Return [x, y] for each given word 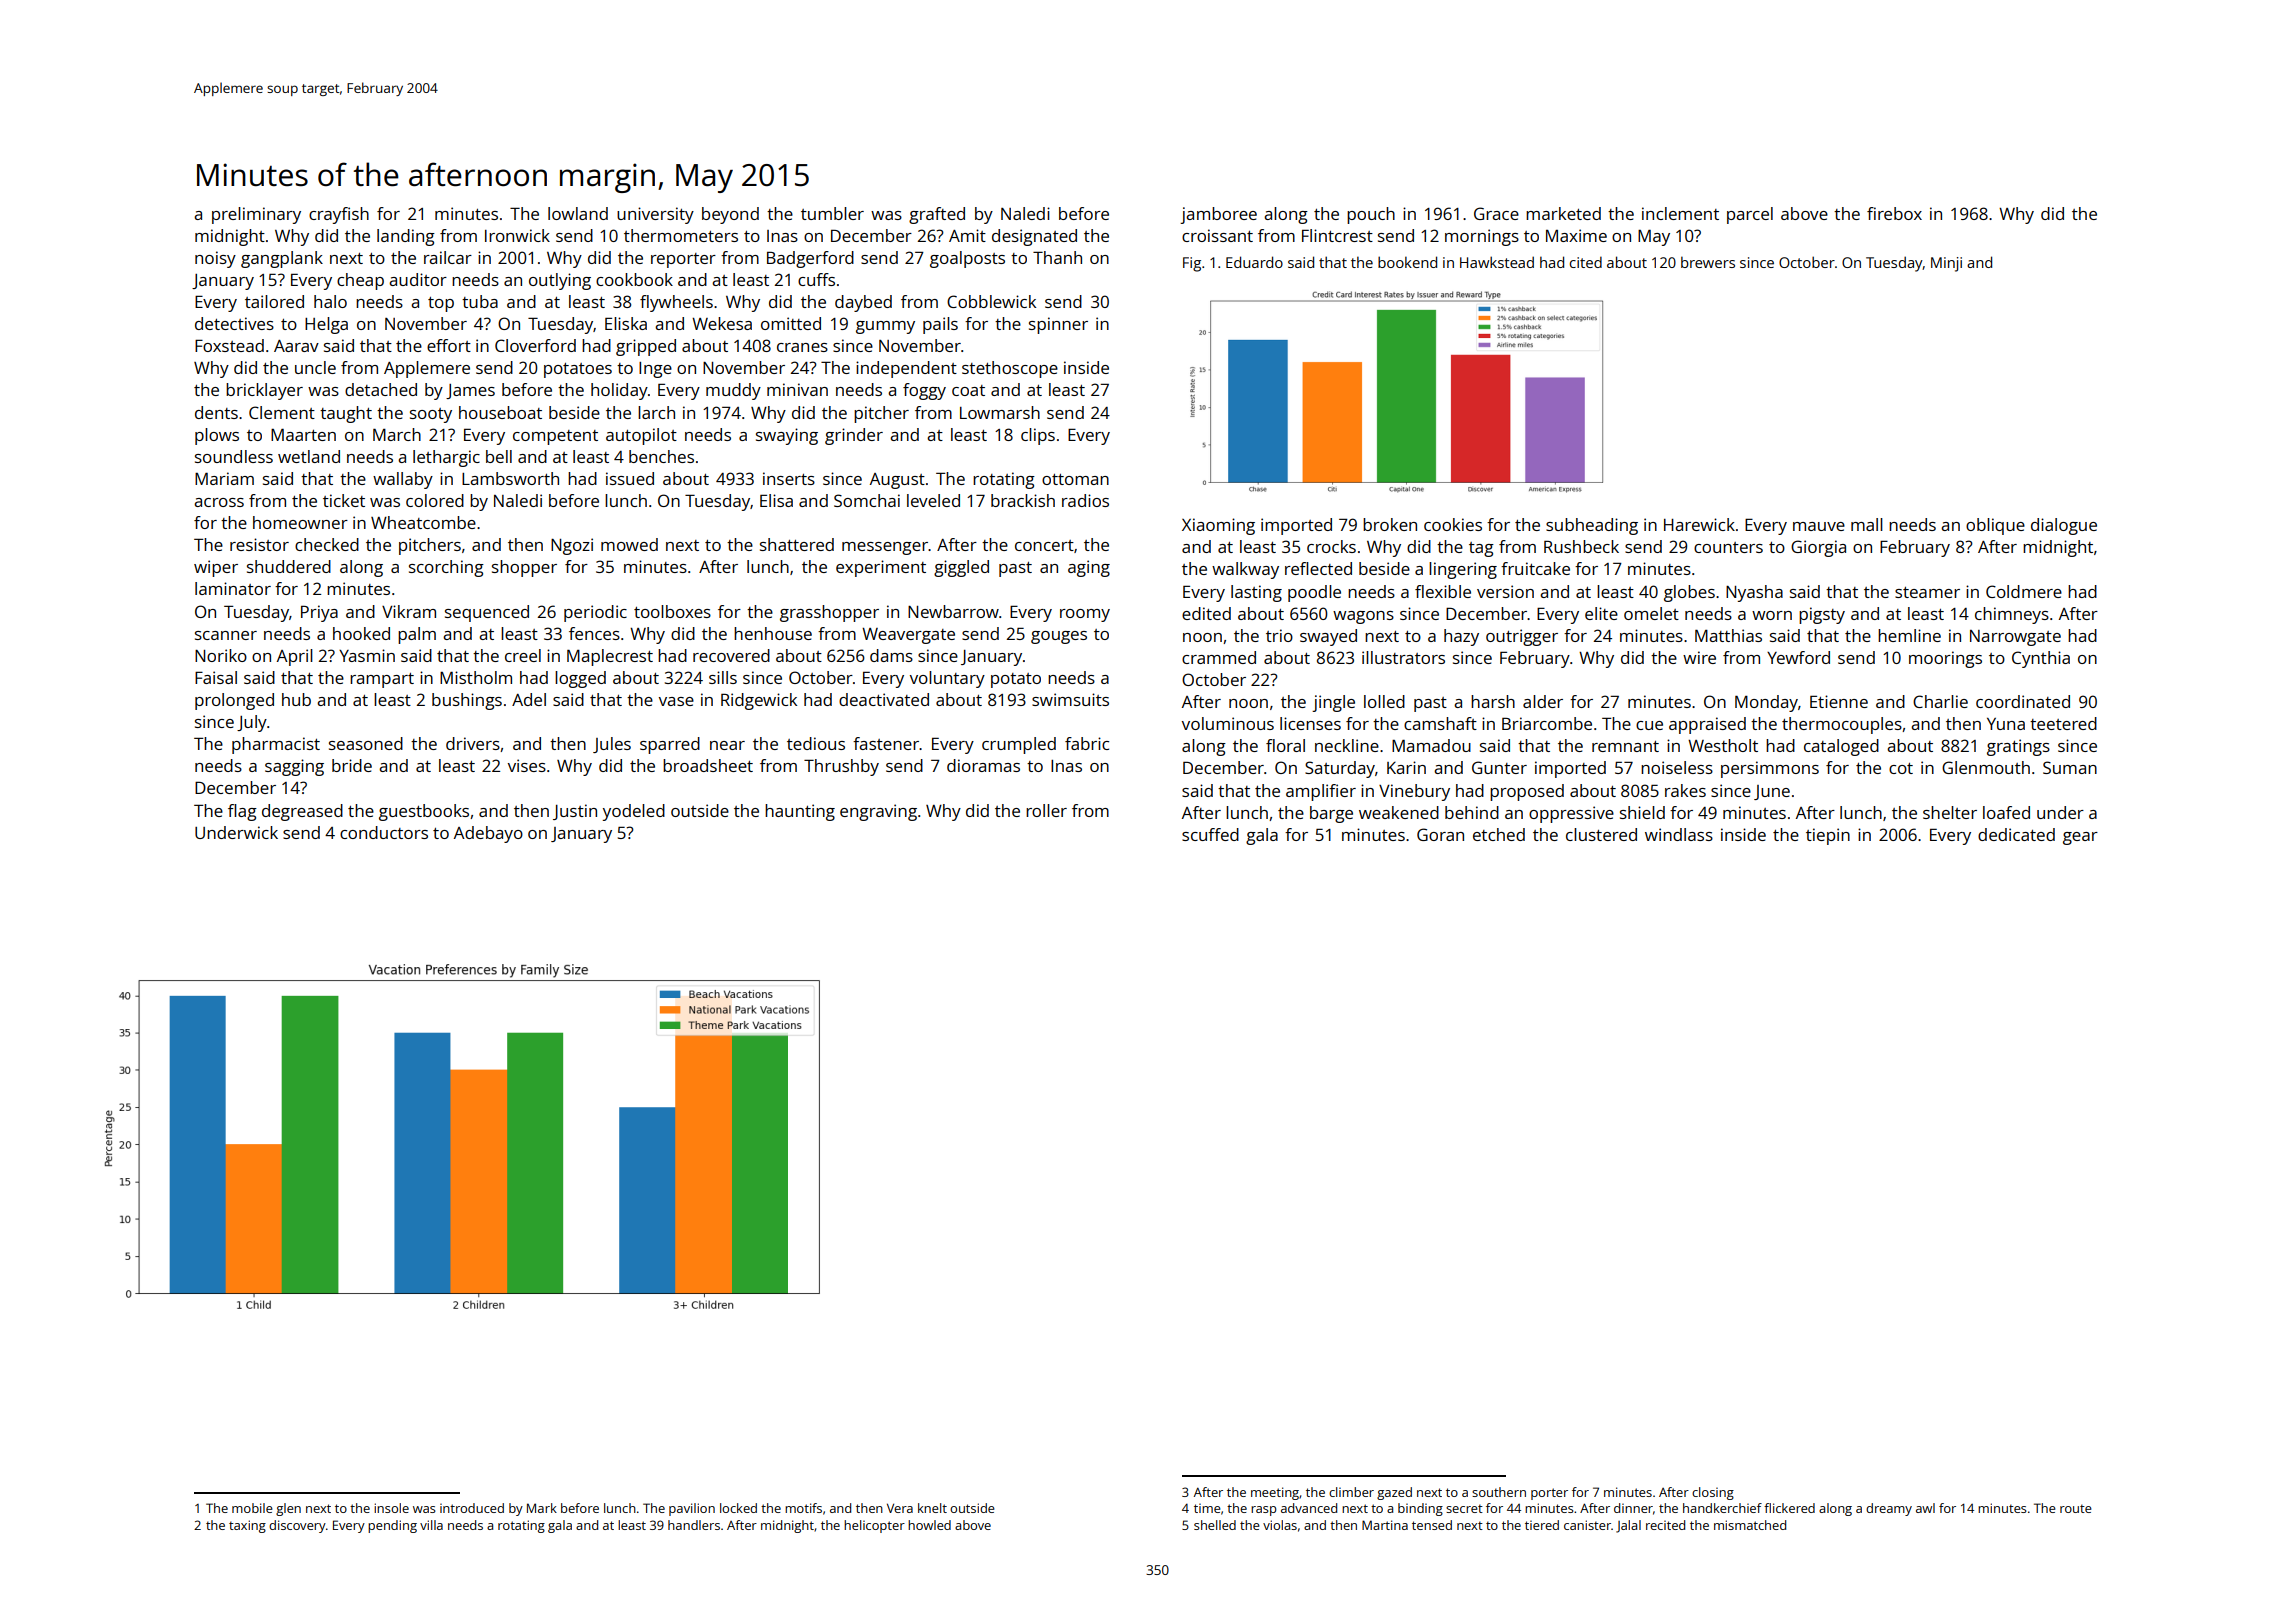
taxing [247, 1526]
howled [929, 1525]
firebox [1894, 213]
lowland [578, 213]
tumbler [832, 213]
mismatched [1750, 1525]
